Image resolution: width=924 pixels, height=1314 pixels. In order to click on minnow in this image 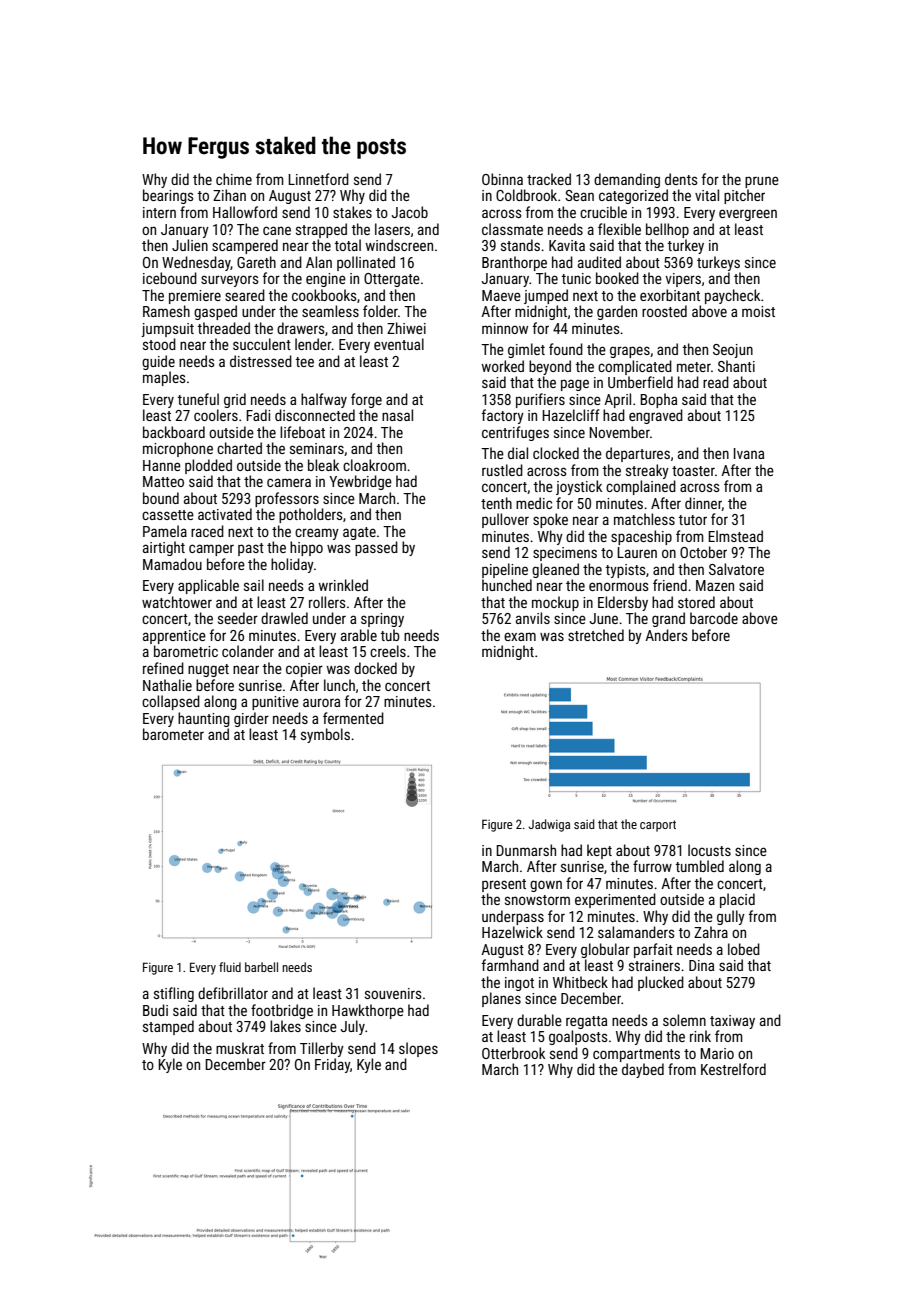, I will do `click(505, 328)`.
